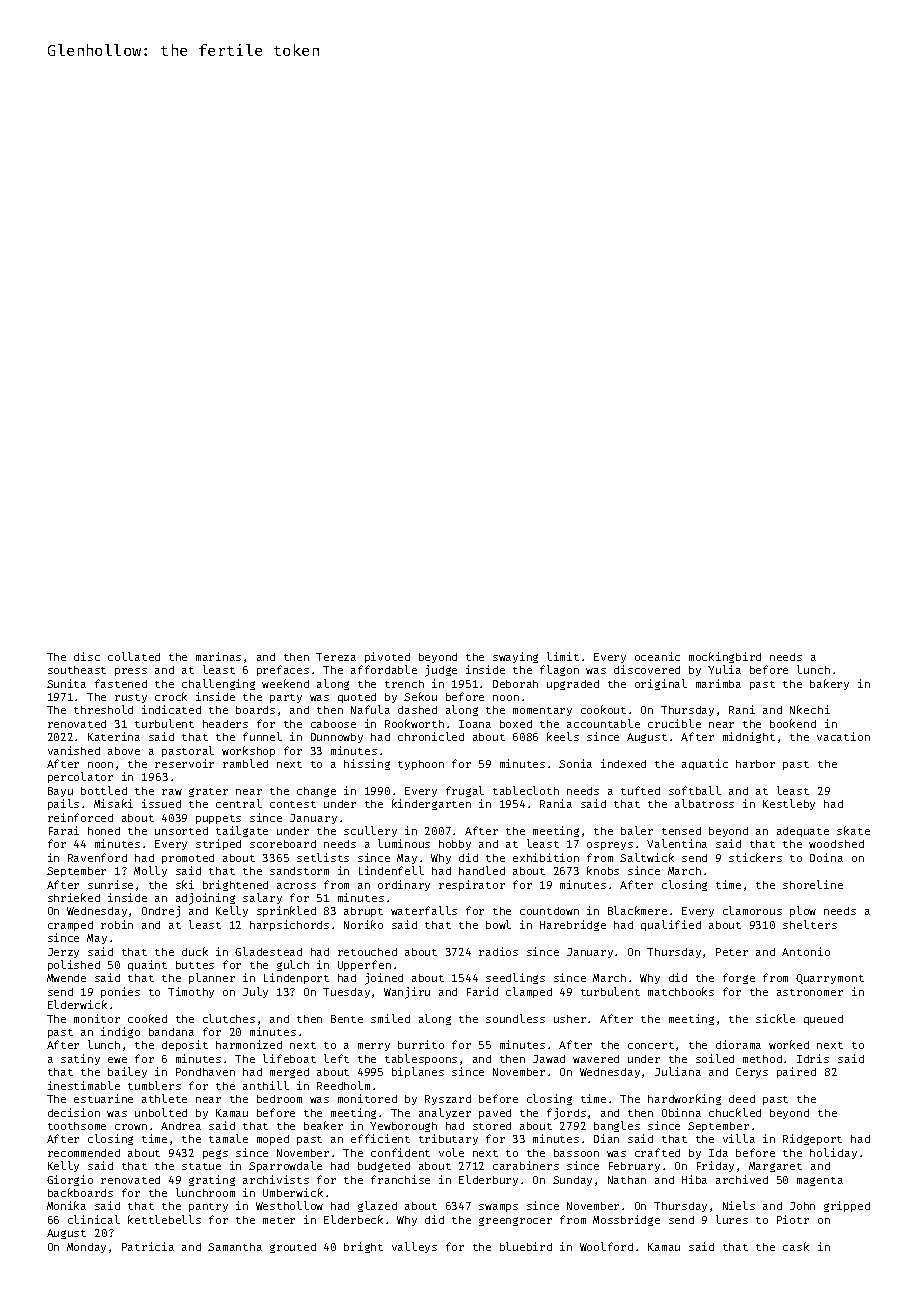  I want to click on crown, so click(131, 1127).
